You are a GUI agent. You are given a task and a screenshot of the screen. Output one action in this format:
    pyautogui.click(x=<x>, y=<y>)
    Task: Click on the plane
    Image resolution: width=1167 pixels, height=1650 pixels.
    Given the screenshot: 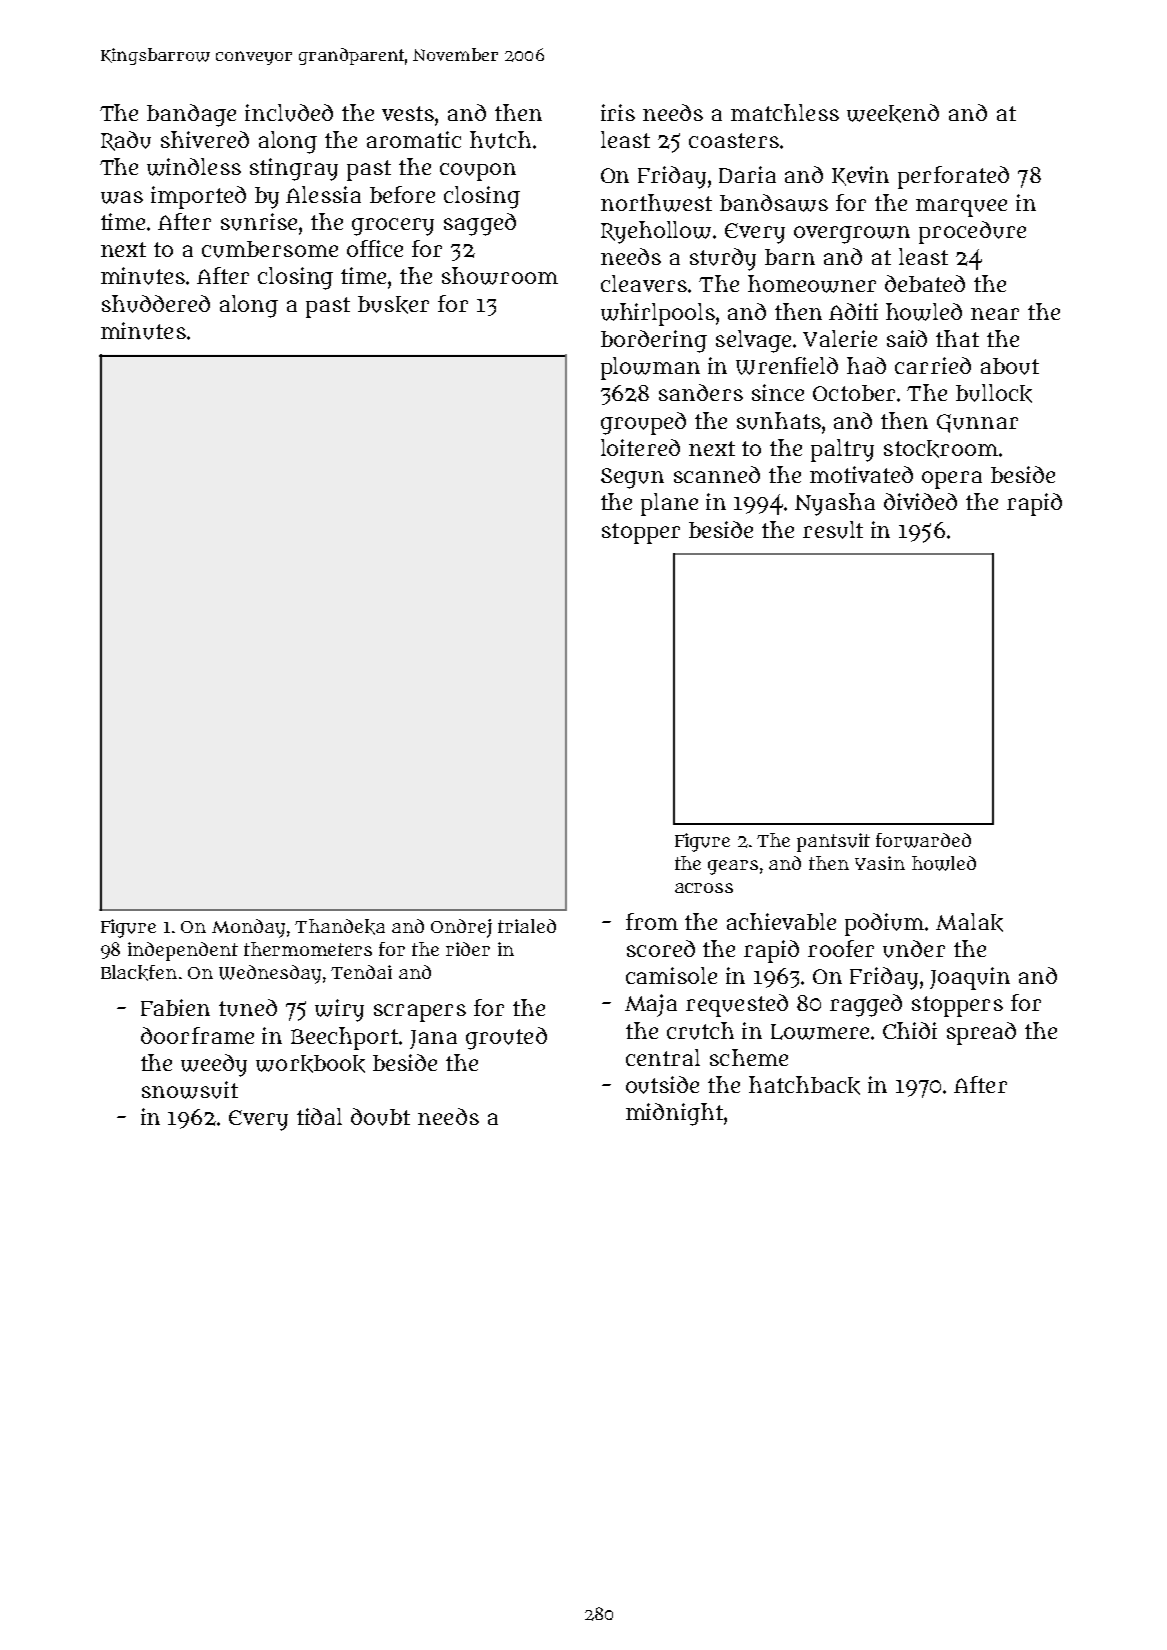 What is the action you would take?
    pyautogui.click(x=669, y=504)
